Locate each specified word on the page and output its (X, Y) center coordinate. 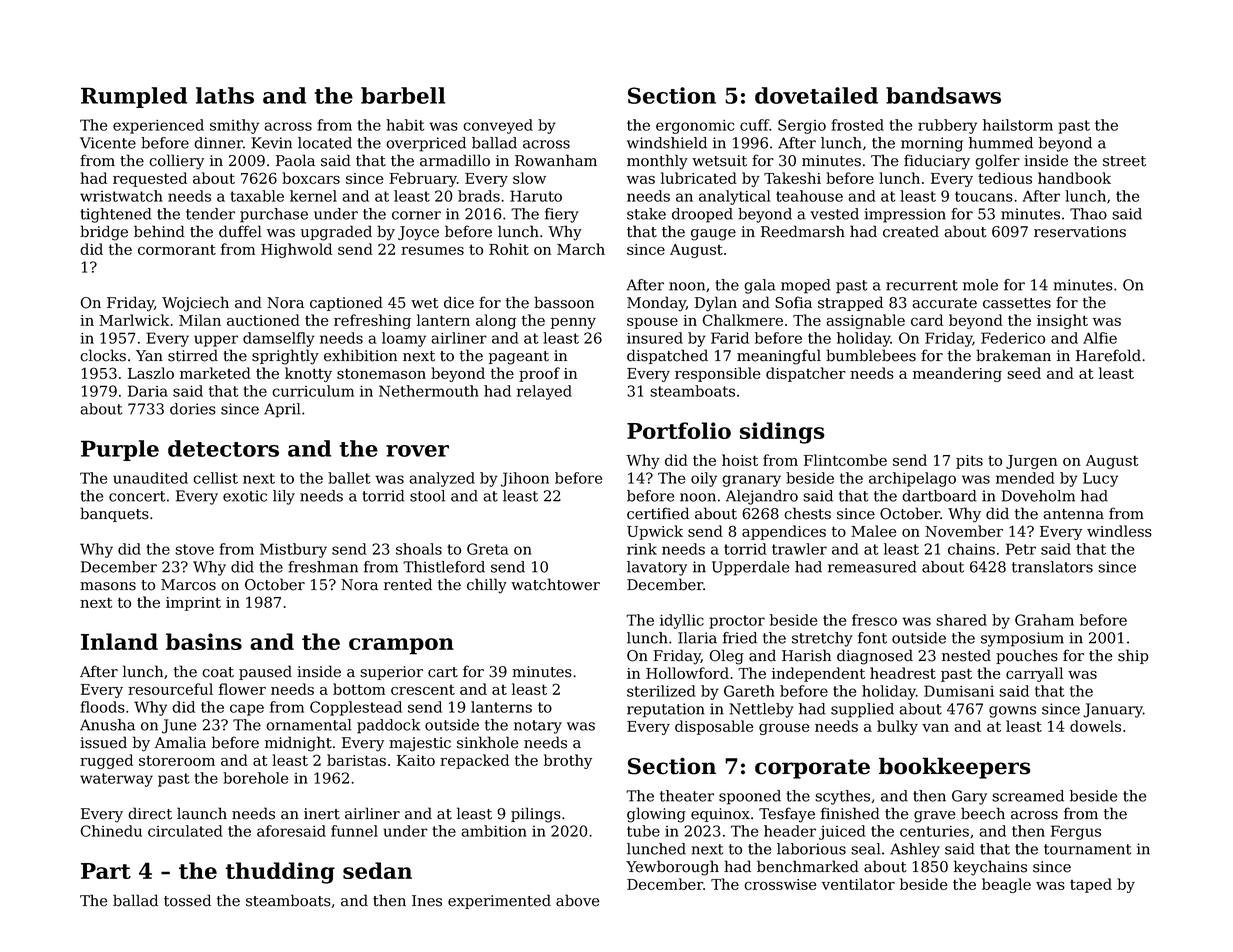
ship (1133, 656)
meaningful (779, 357)
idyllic (682, 621)
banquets (114, 514)
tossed (187, 900)
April (282, 410)
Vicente (108, 143)
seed (1024, 373)
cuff (754, 125)
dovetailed (816, 95)
